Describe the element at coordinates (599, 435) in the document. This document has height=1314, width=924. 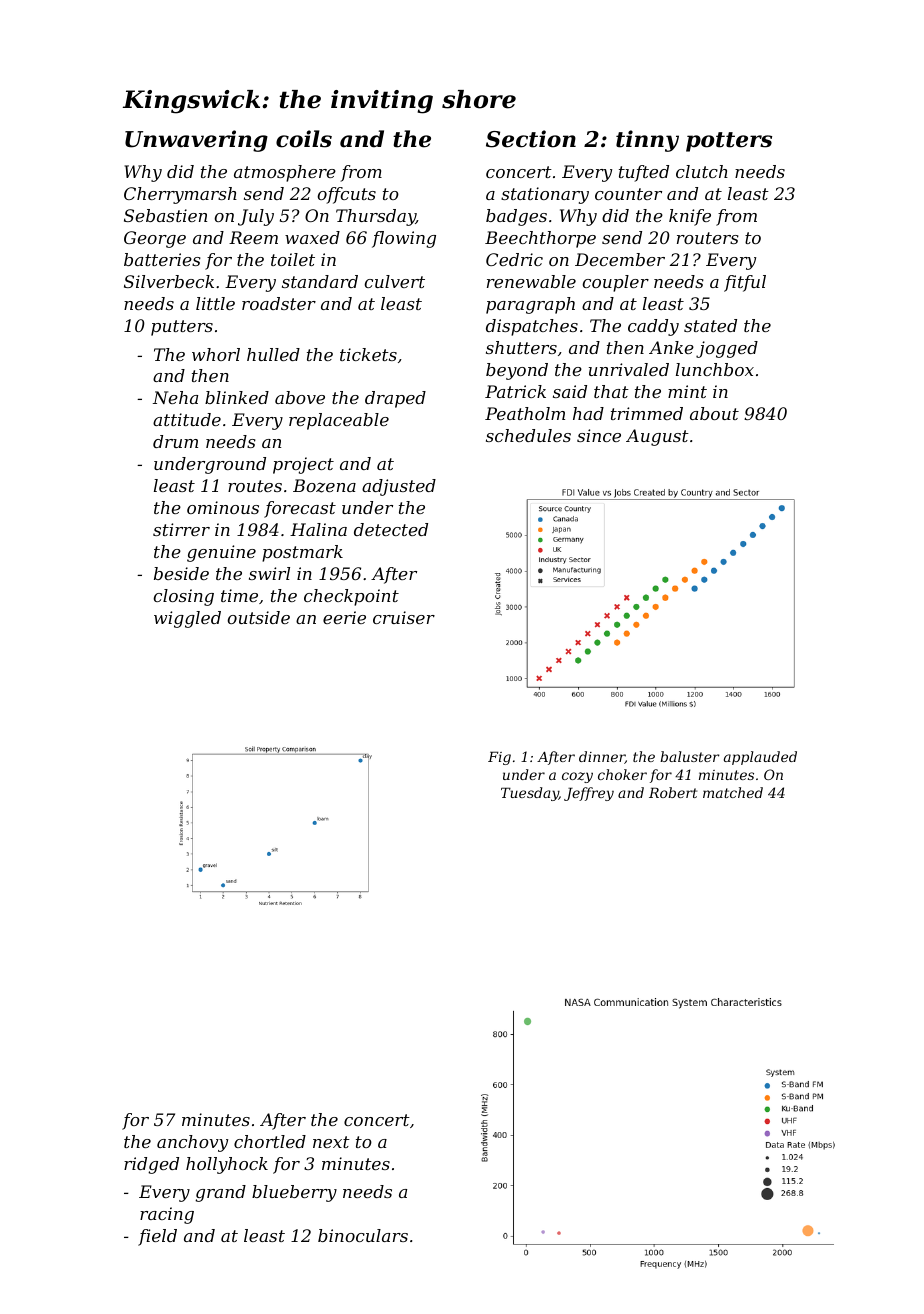
I see `since` at that location.
